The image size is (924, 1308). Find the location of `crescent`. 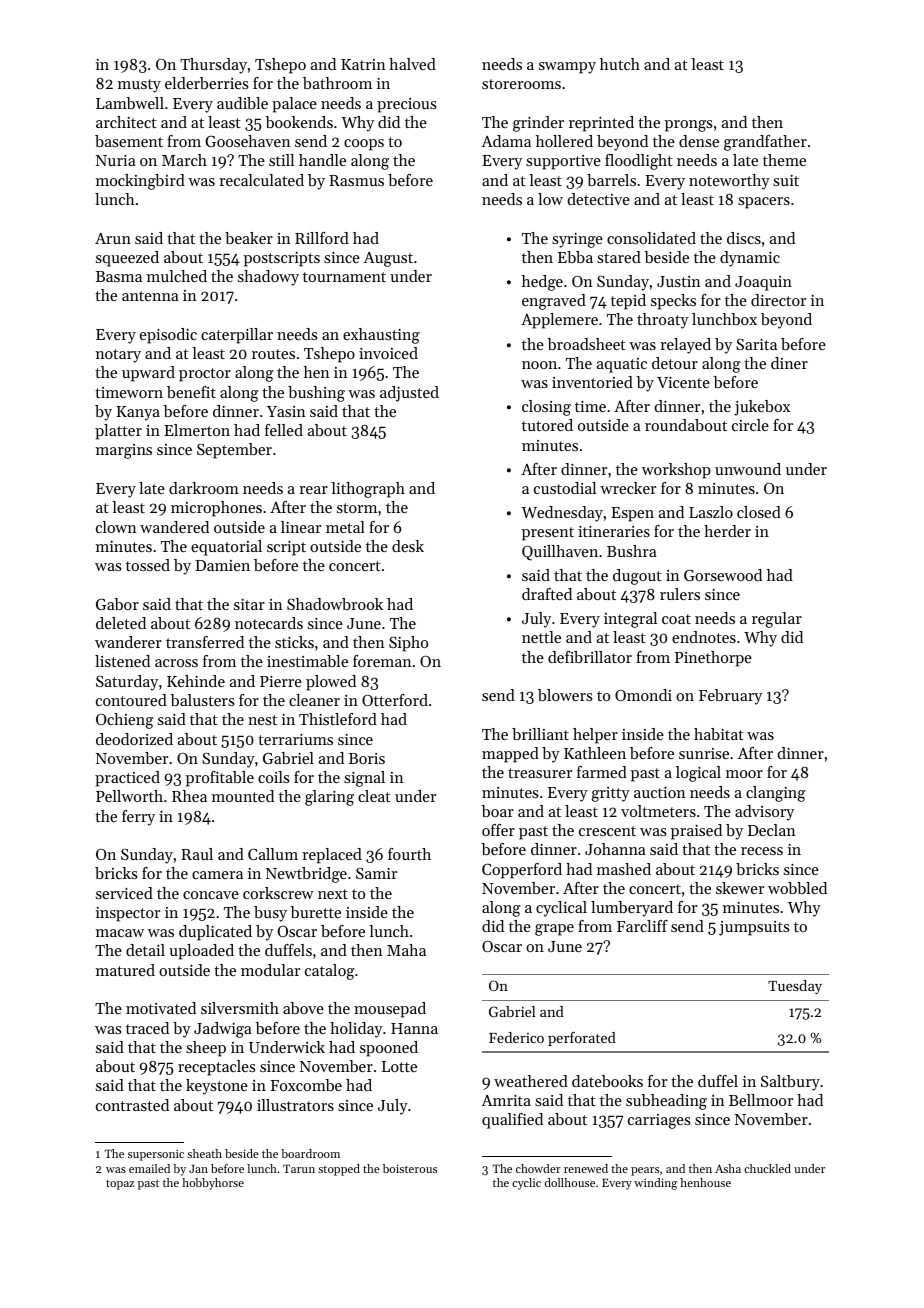

crescent is located at coordinates (607, 831).
